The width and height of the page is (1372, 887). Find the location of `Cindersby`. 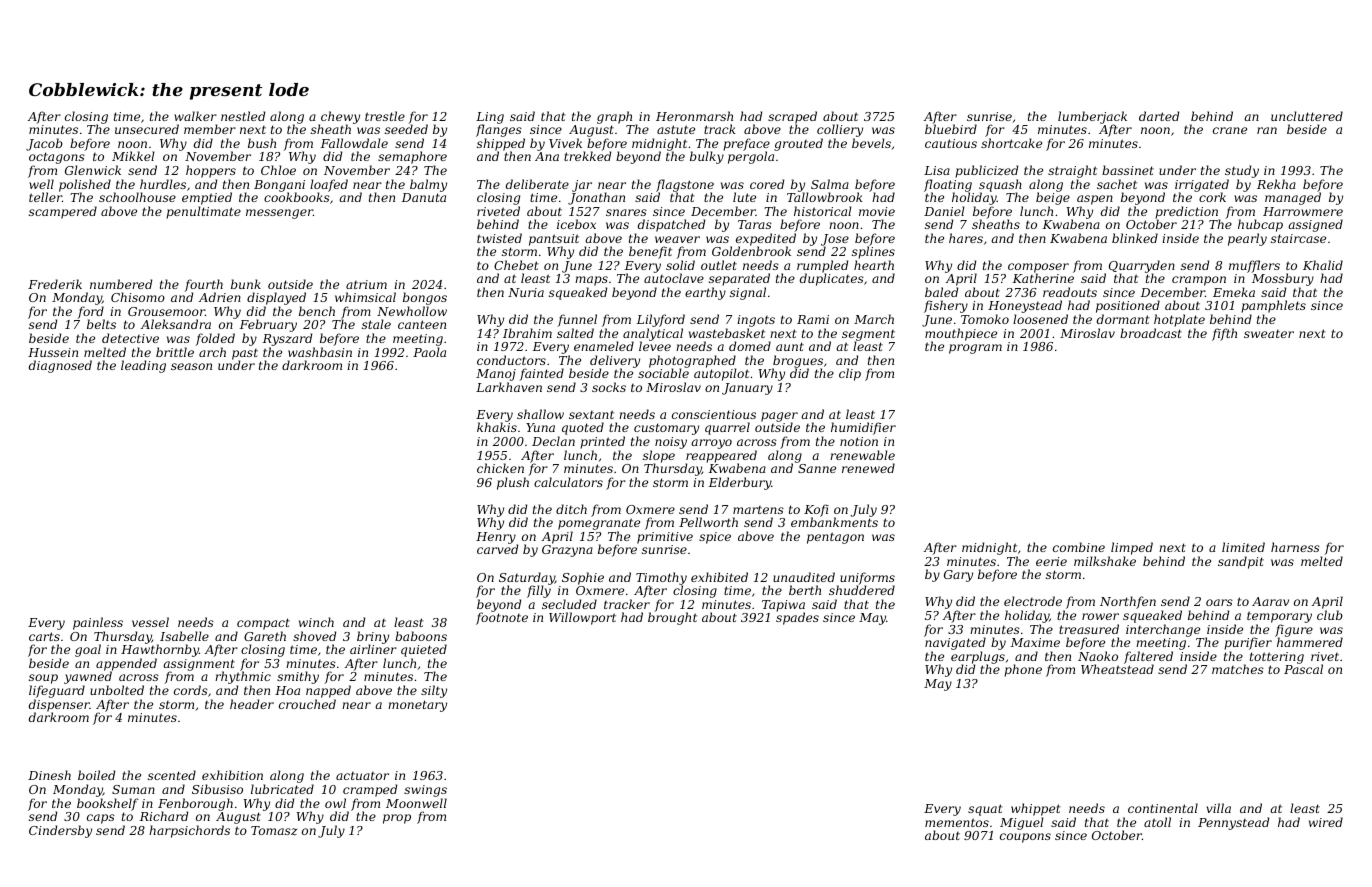

Cindersby is located at coordinates (60, 831).
